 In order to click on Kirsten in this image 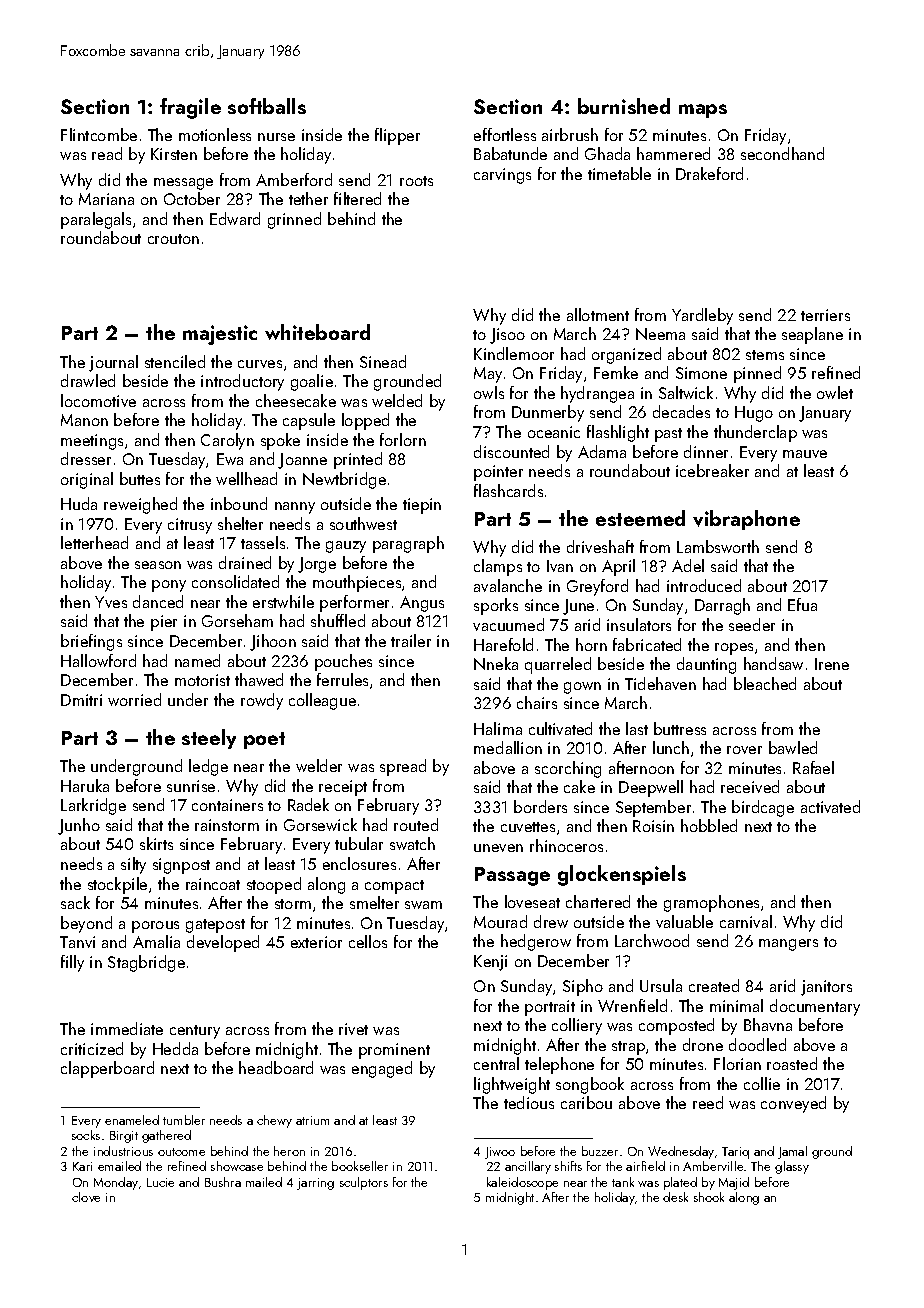, I will do `click(174, 154)`.
